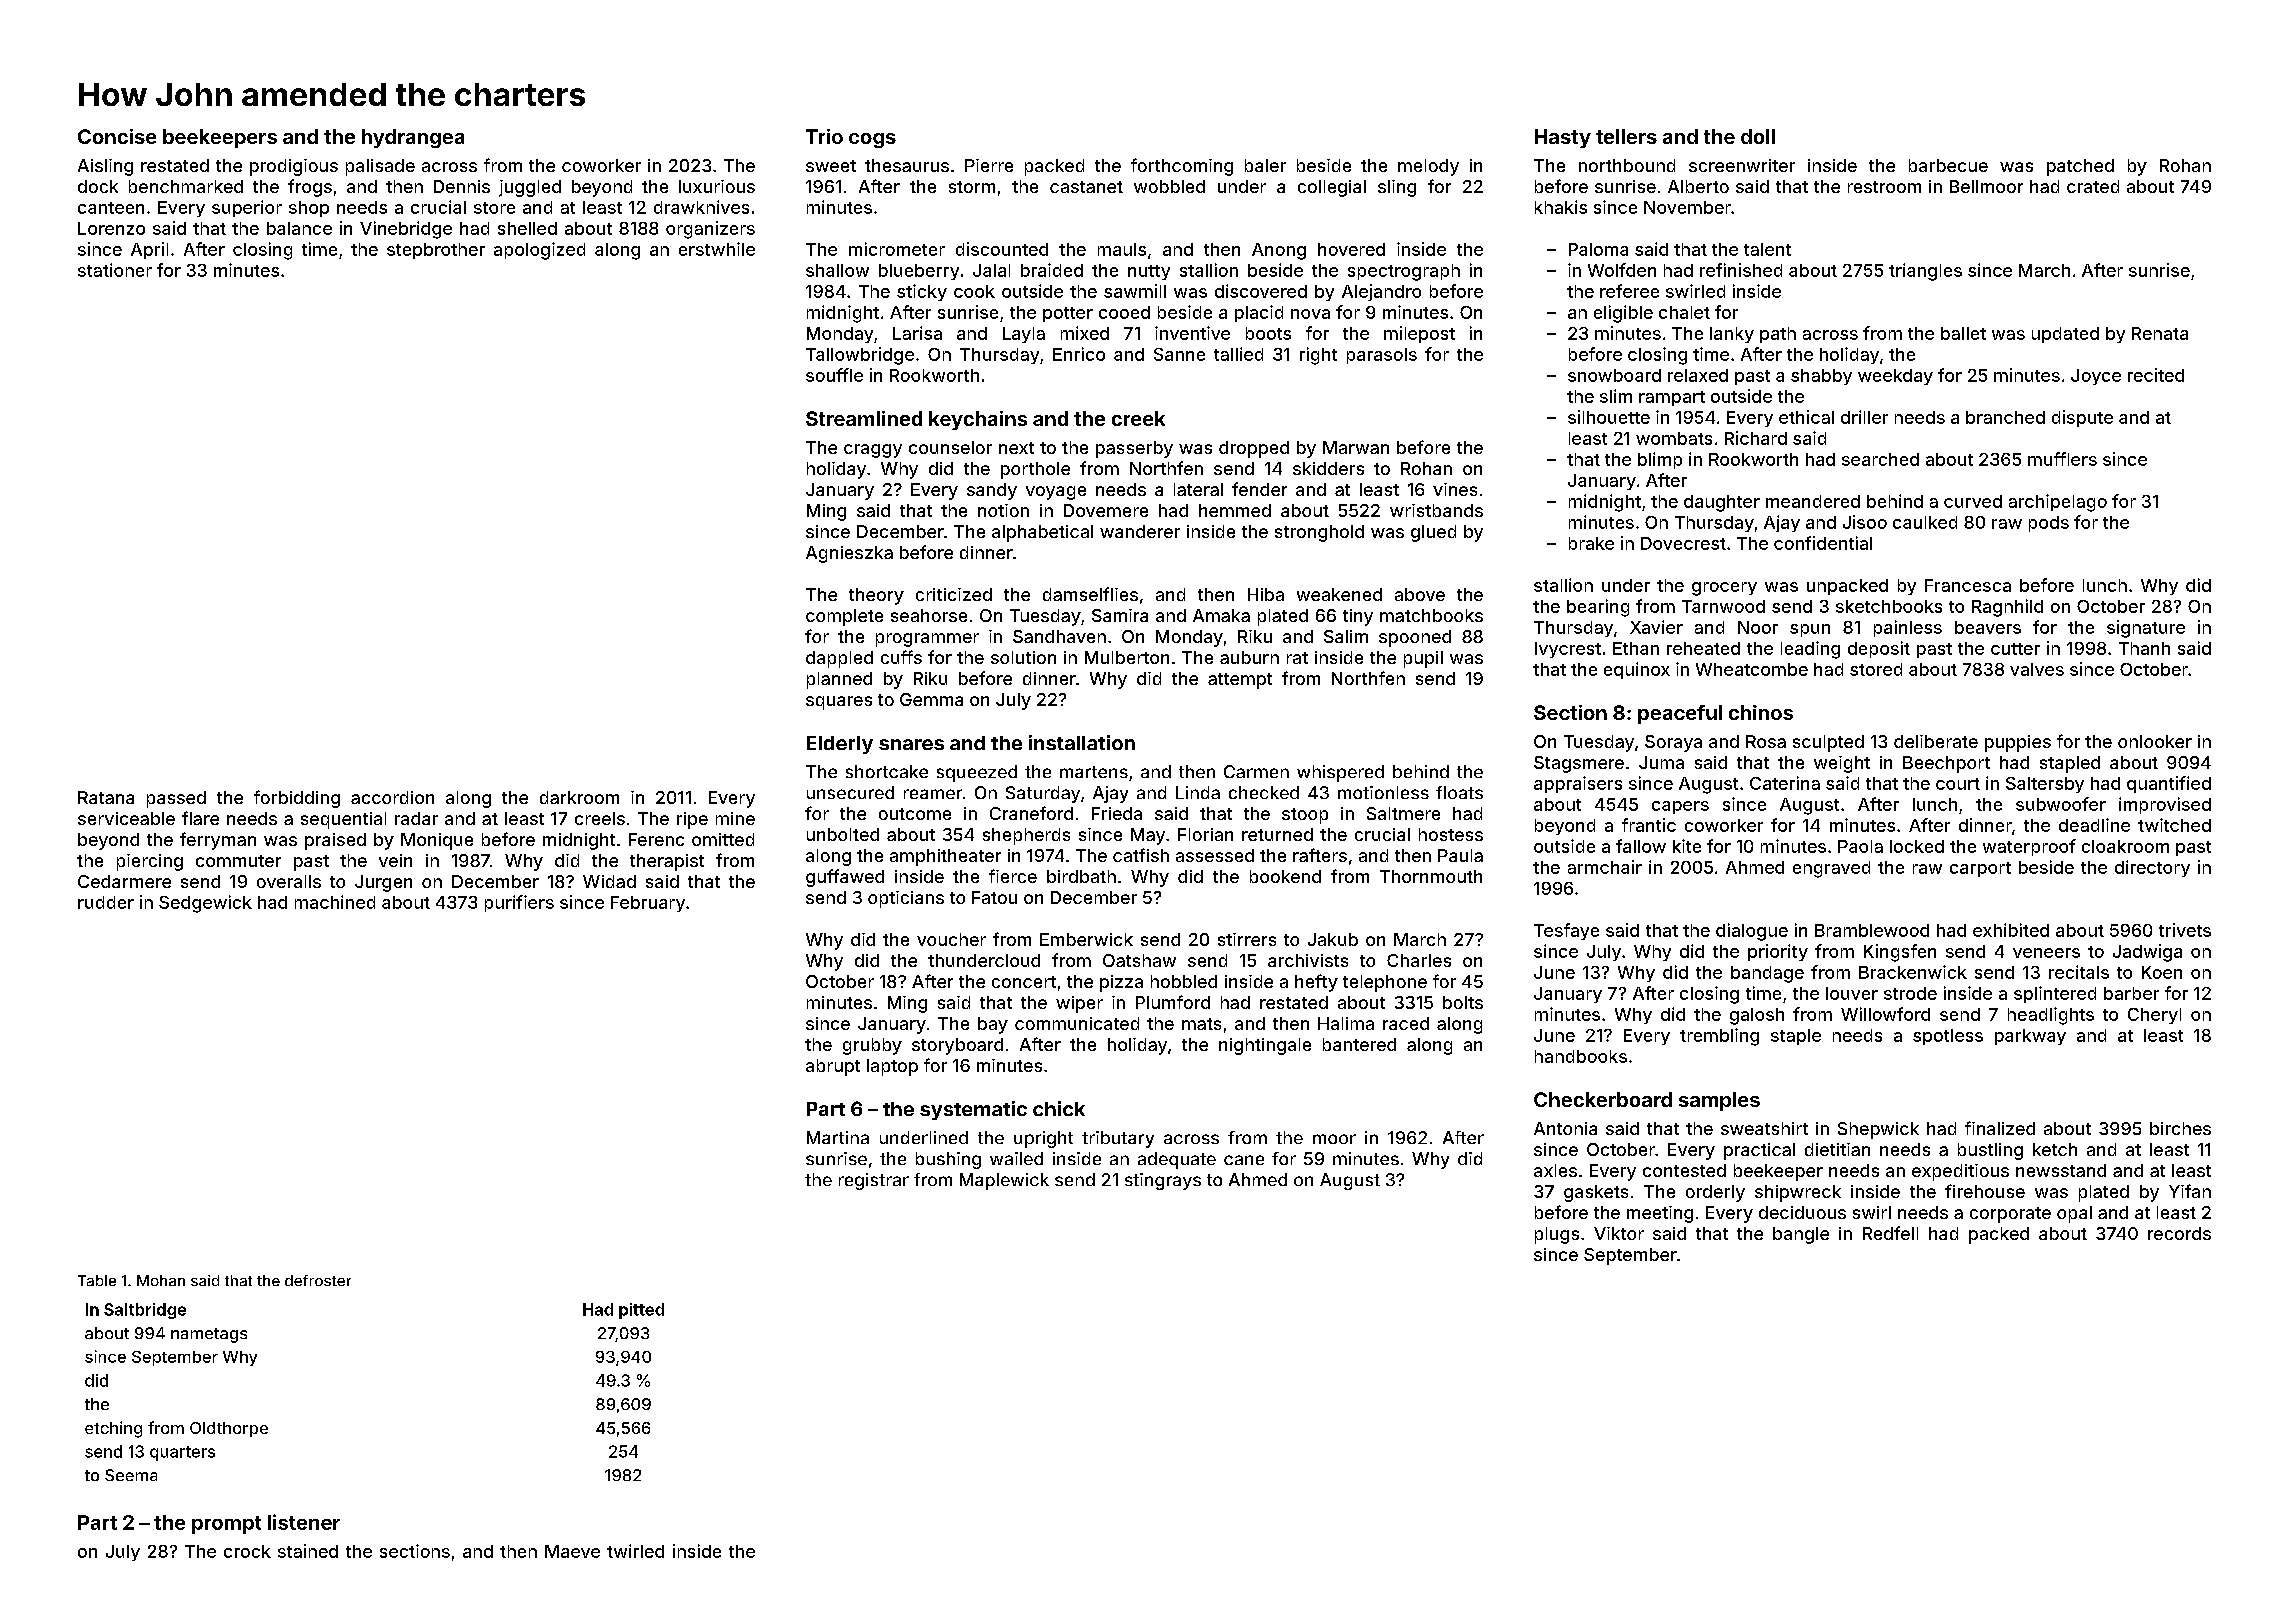 The height and width of the image is (1619, 2289). I want to click on hydrangea, so click(413, 138).
